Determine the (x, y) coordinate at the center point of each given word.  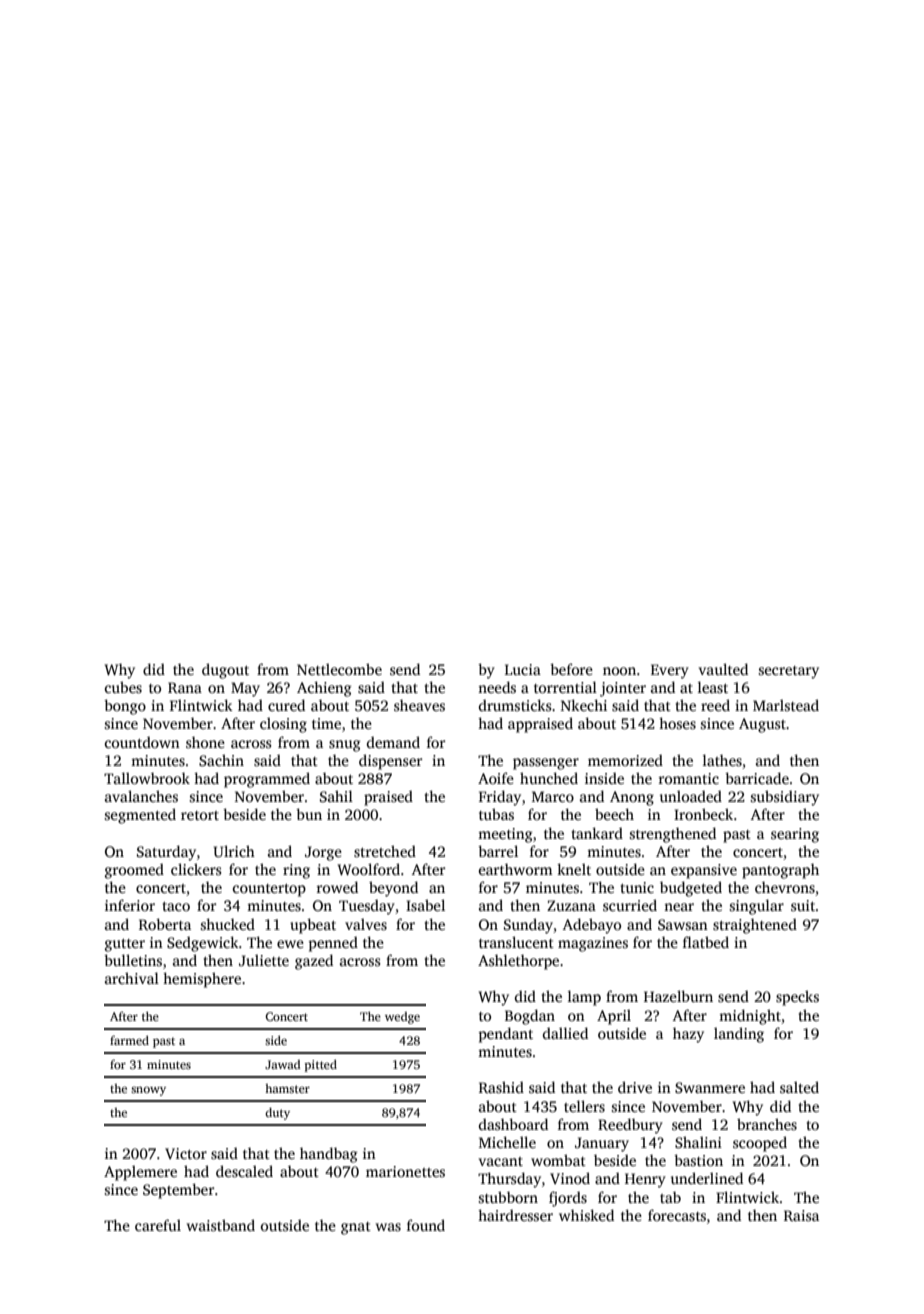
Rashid (501, 1087)
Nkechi (584, 705)
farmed (129, 1040)
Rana (185, 687)
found (426, 1225)
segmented (140, 816)
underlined (707, 1178)
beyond (393, 889)
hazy (688, 1035)
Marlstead (786, 705)
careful (158, 1225)
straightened (755, 926)
